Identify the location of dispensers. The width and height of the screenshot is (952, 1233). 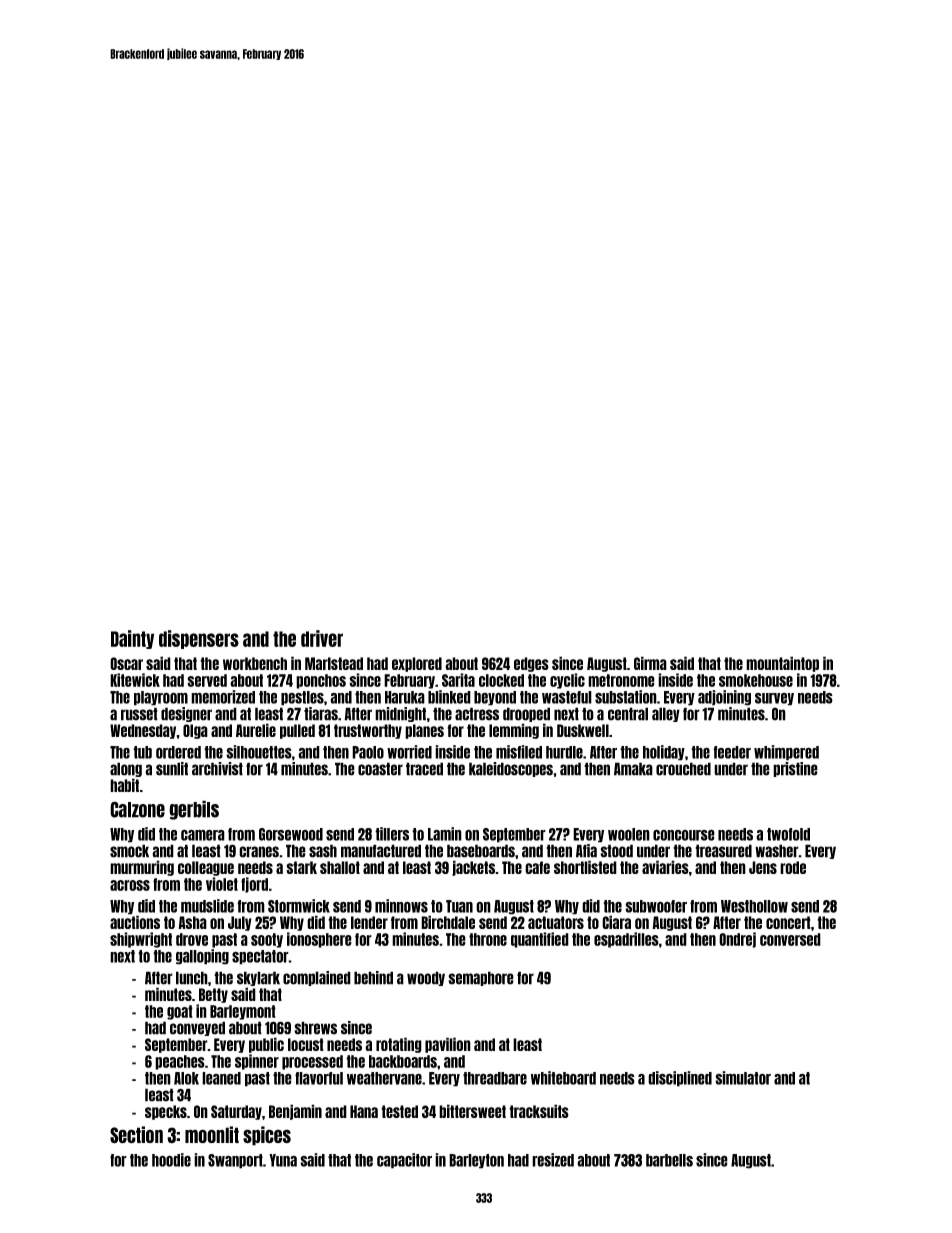
(199, 639).
